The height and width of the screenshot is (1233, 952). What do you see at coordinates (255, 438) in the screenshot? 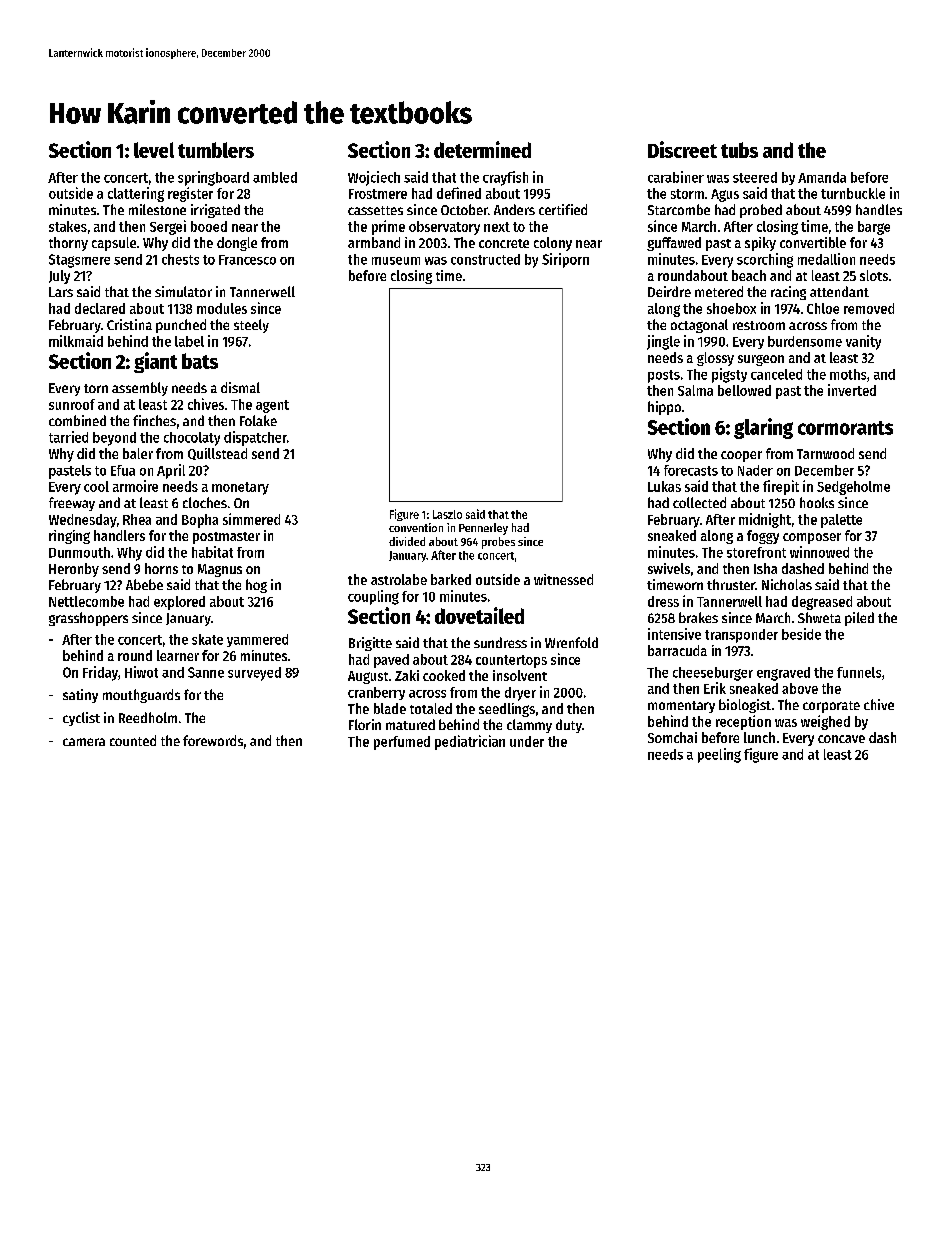
I see `dispatcher` at bounding box center [255, 438].
